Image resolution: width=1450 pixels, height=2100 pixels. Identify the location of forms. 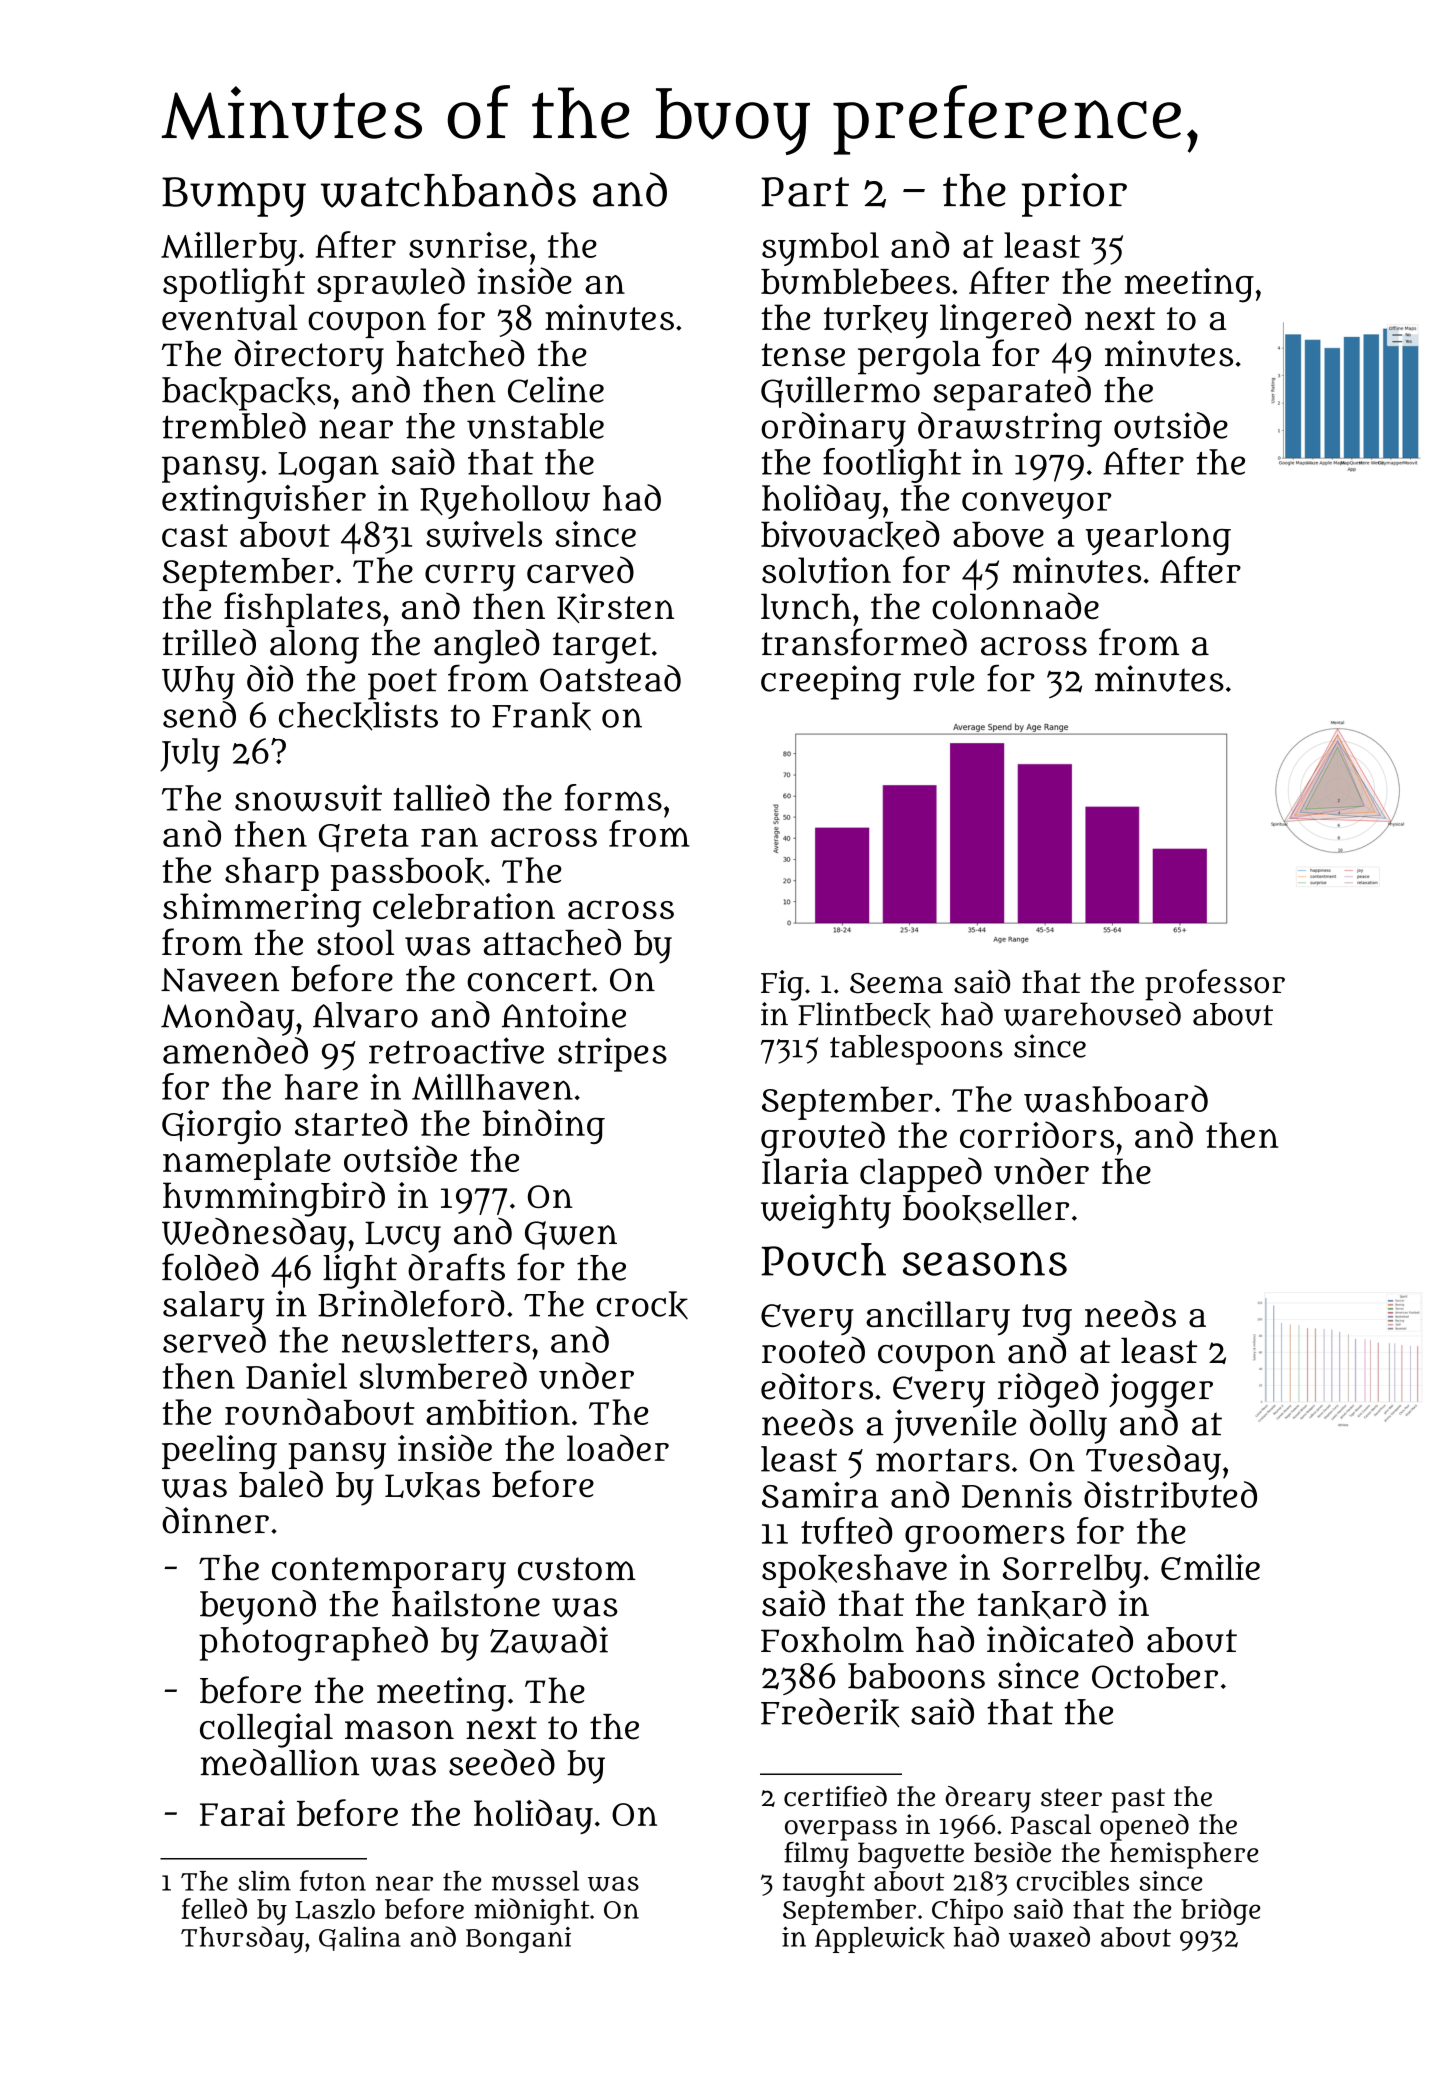
(613, 797).
